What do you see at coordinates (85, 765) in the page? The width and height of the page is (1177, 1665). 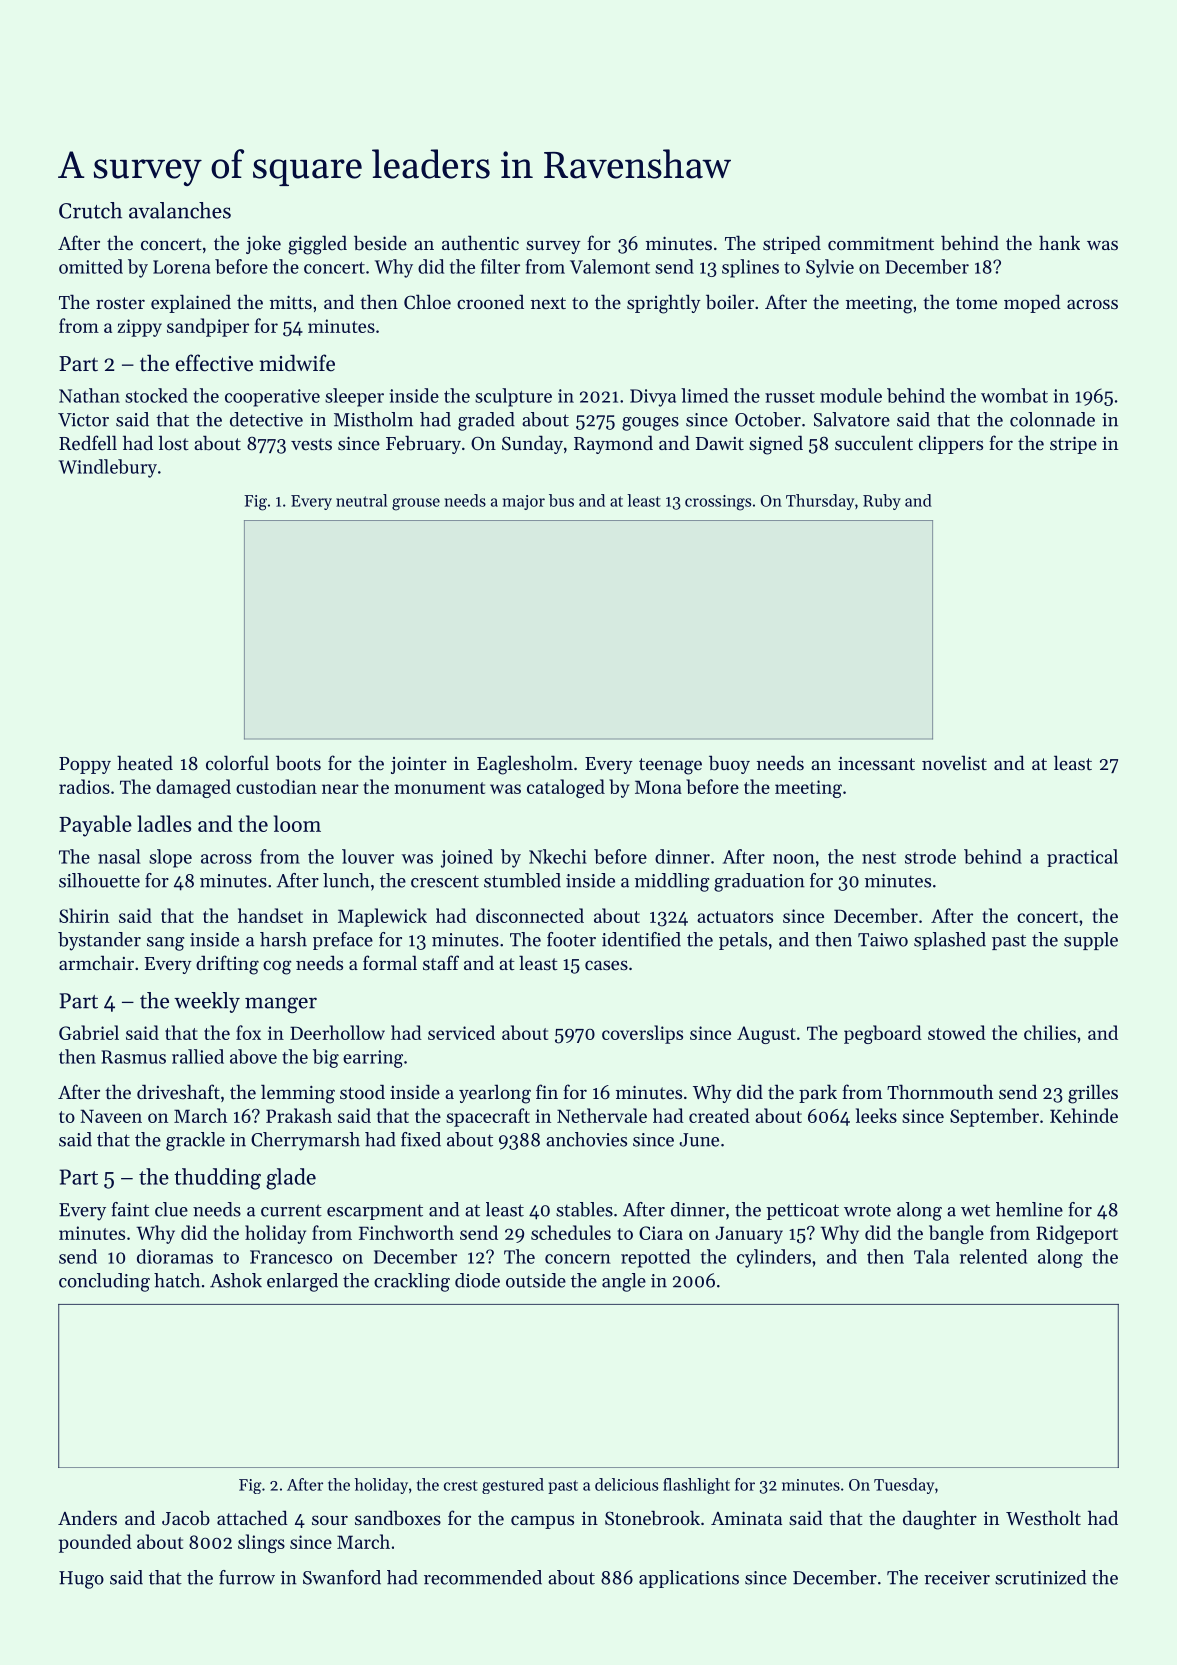 I see `Poppy` at bounding box center [85, 765].
